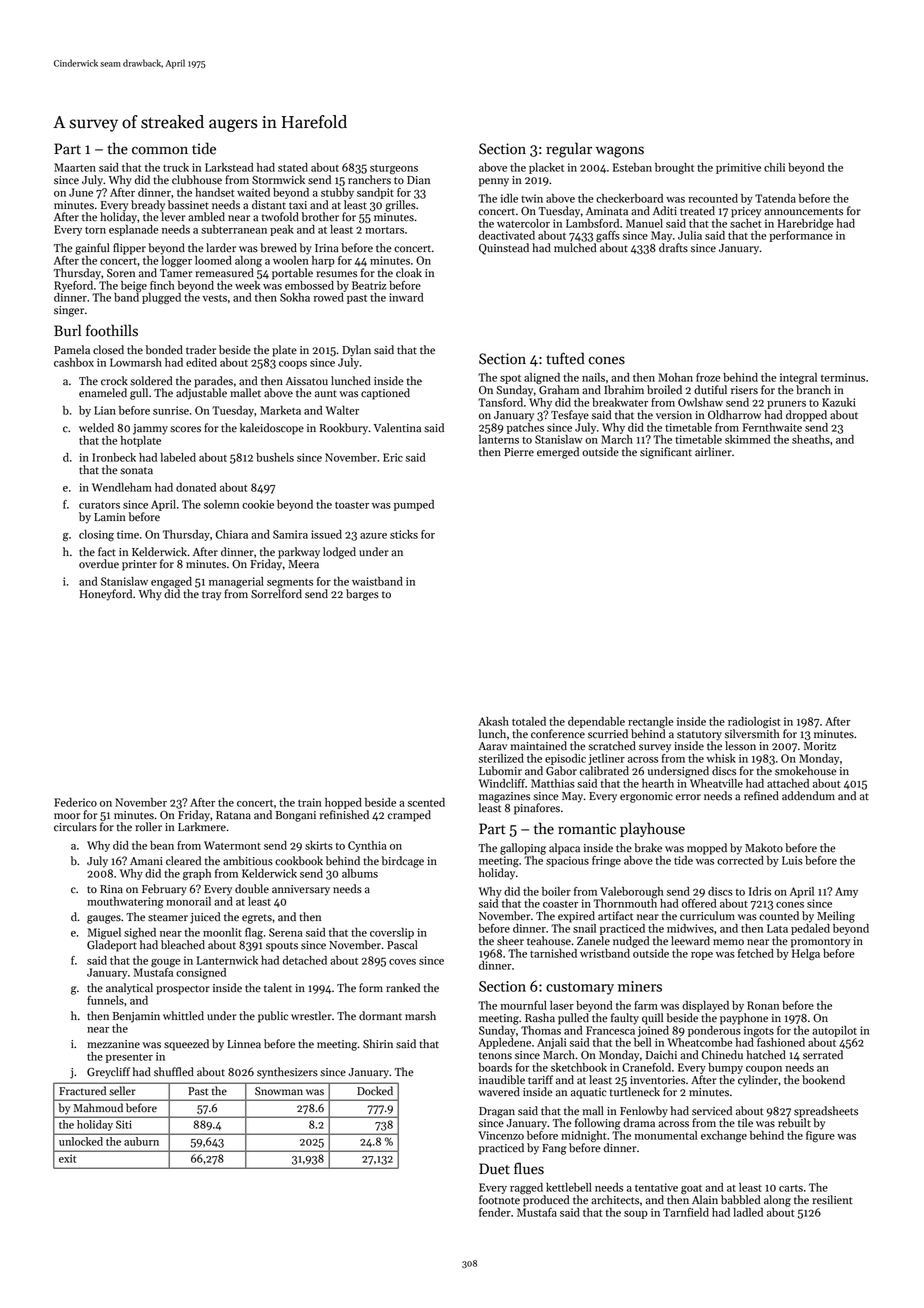 The height and width of the screenshot is (1308, 924). Describe the element at coordinates (495, 1056) in the screenshot. I see `tenons` at that location.
